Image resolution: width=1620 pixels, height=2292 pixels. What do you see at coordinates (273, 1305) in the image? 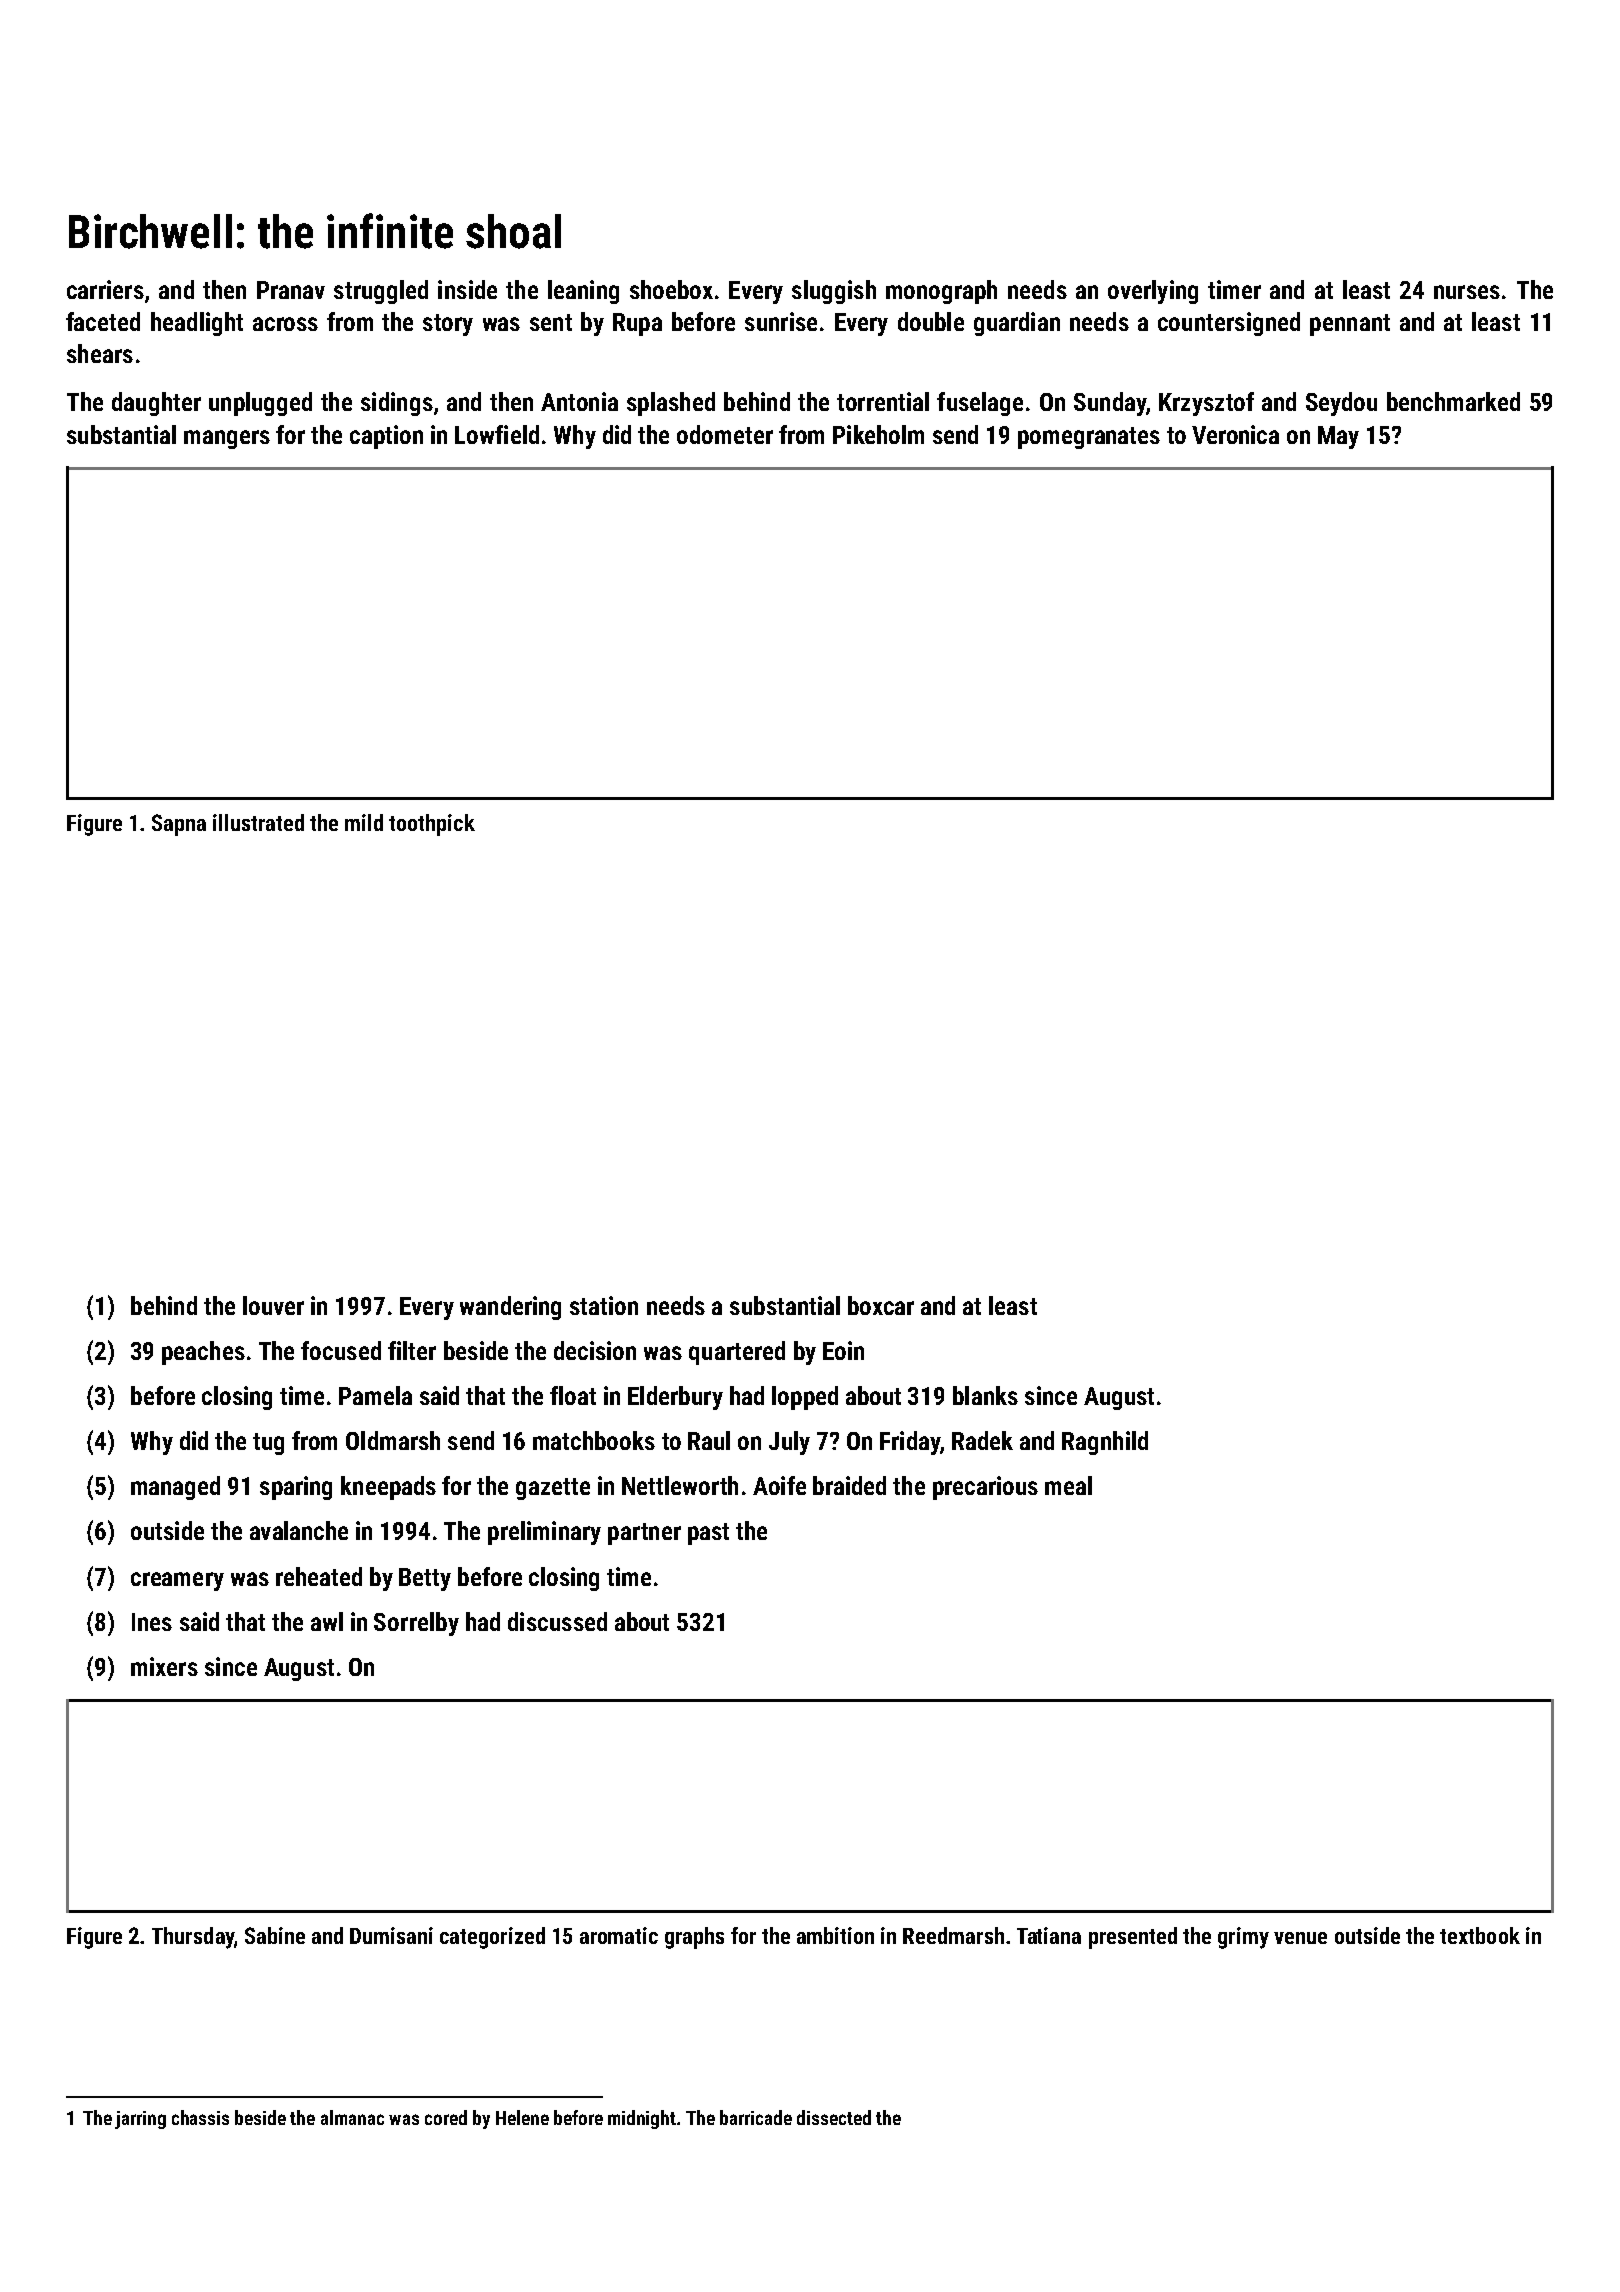
I see `louver` at bounding box center [273, 1305].
